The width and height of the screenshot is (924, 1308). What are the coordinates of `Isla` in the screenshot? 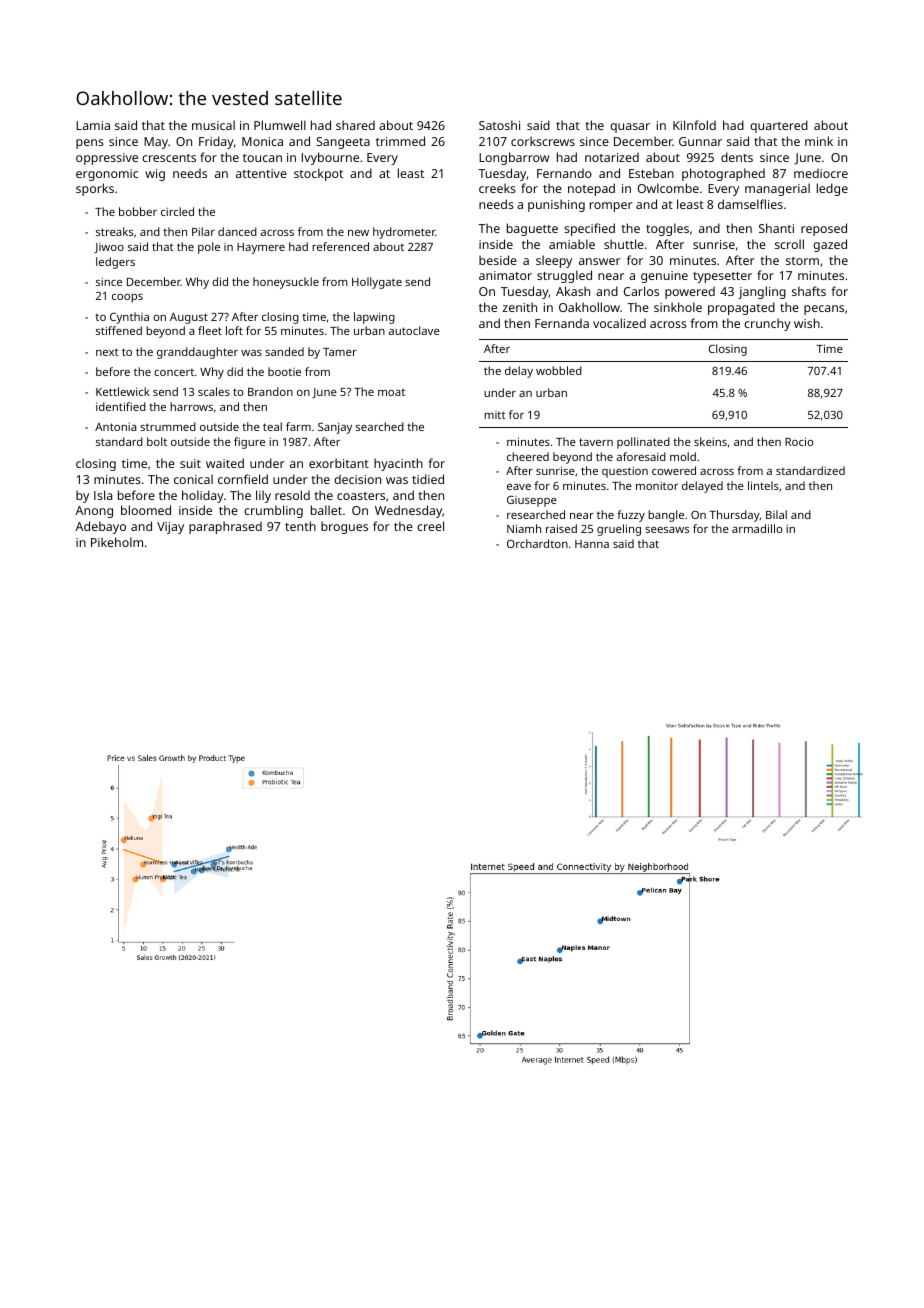 It's located at (103, 495).
